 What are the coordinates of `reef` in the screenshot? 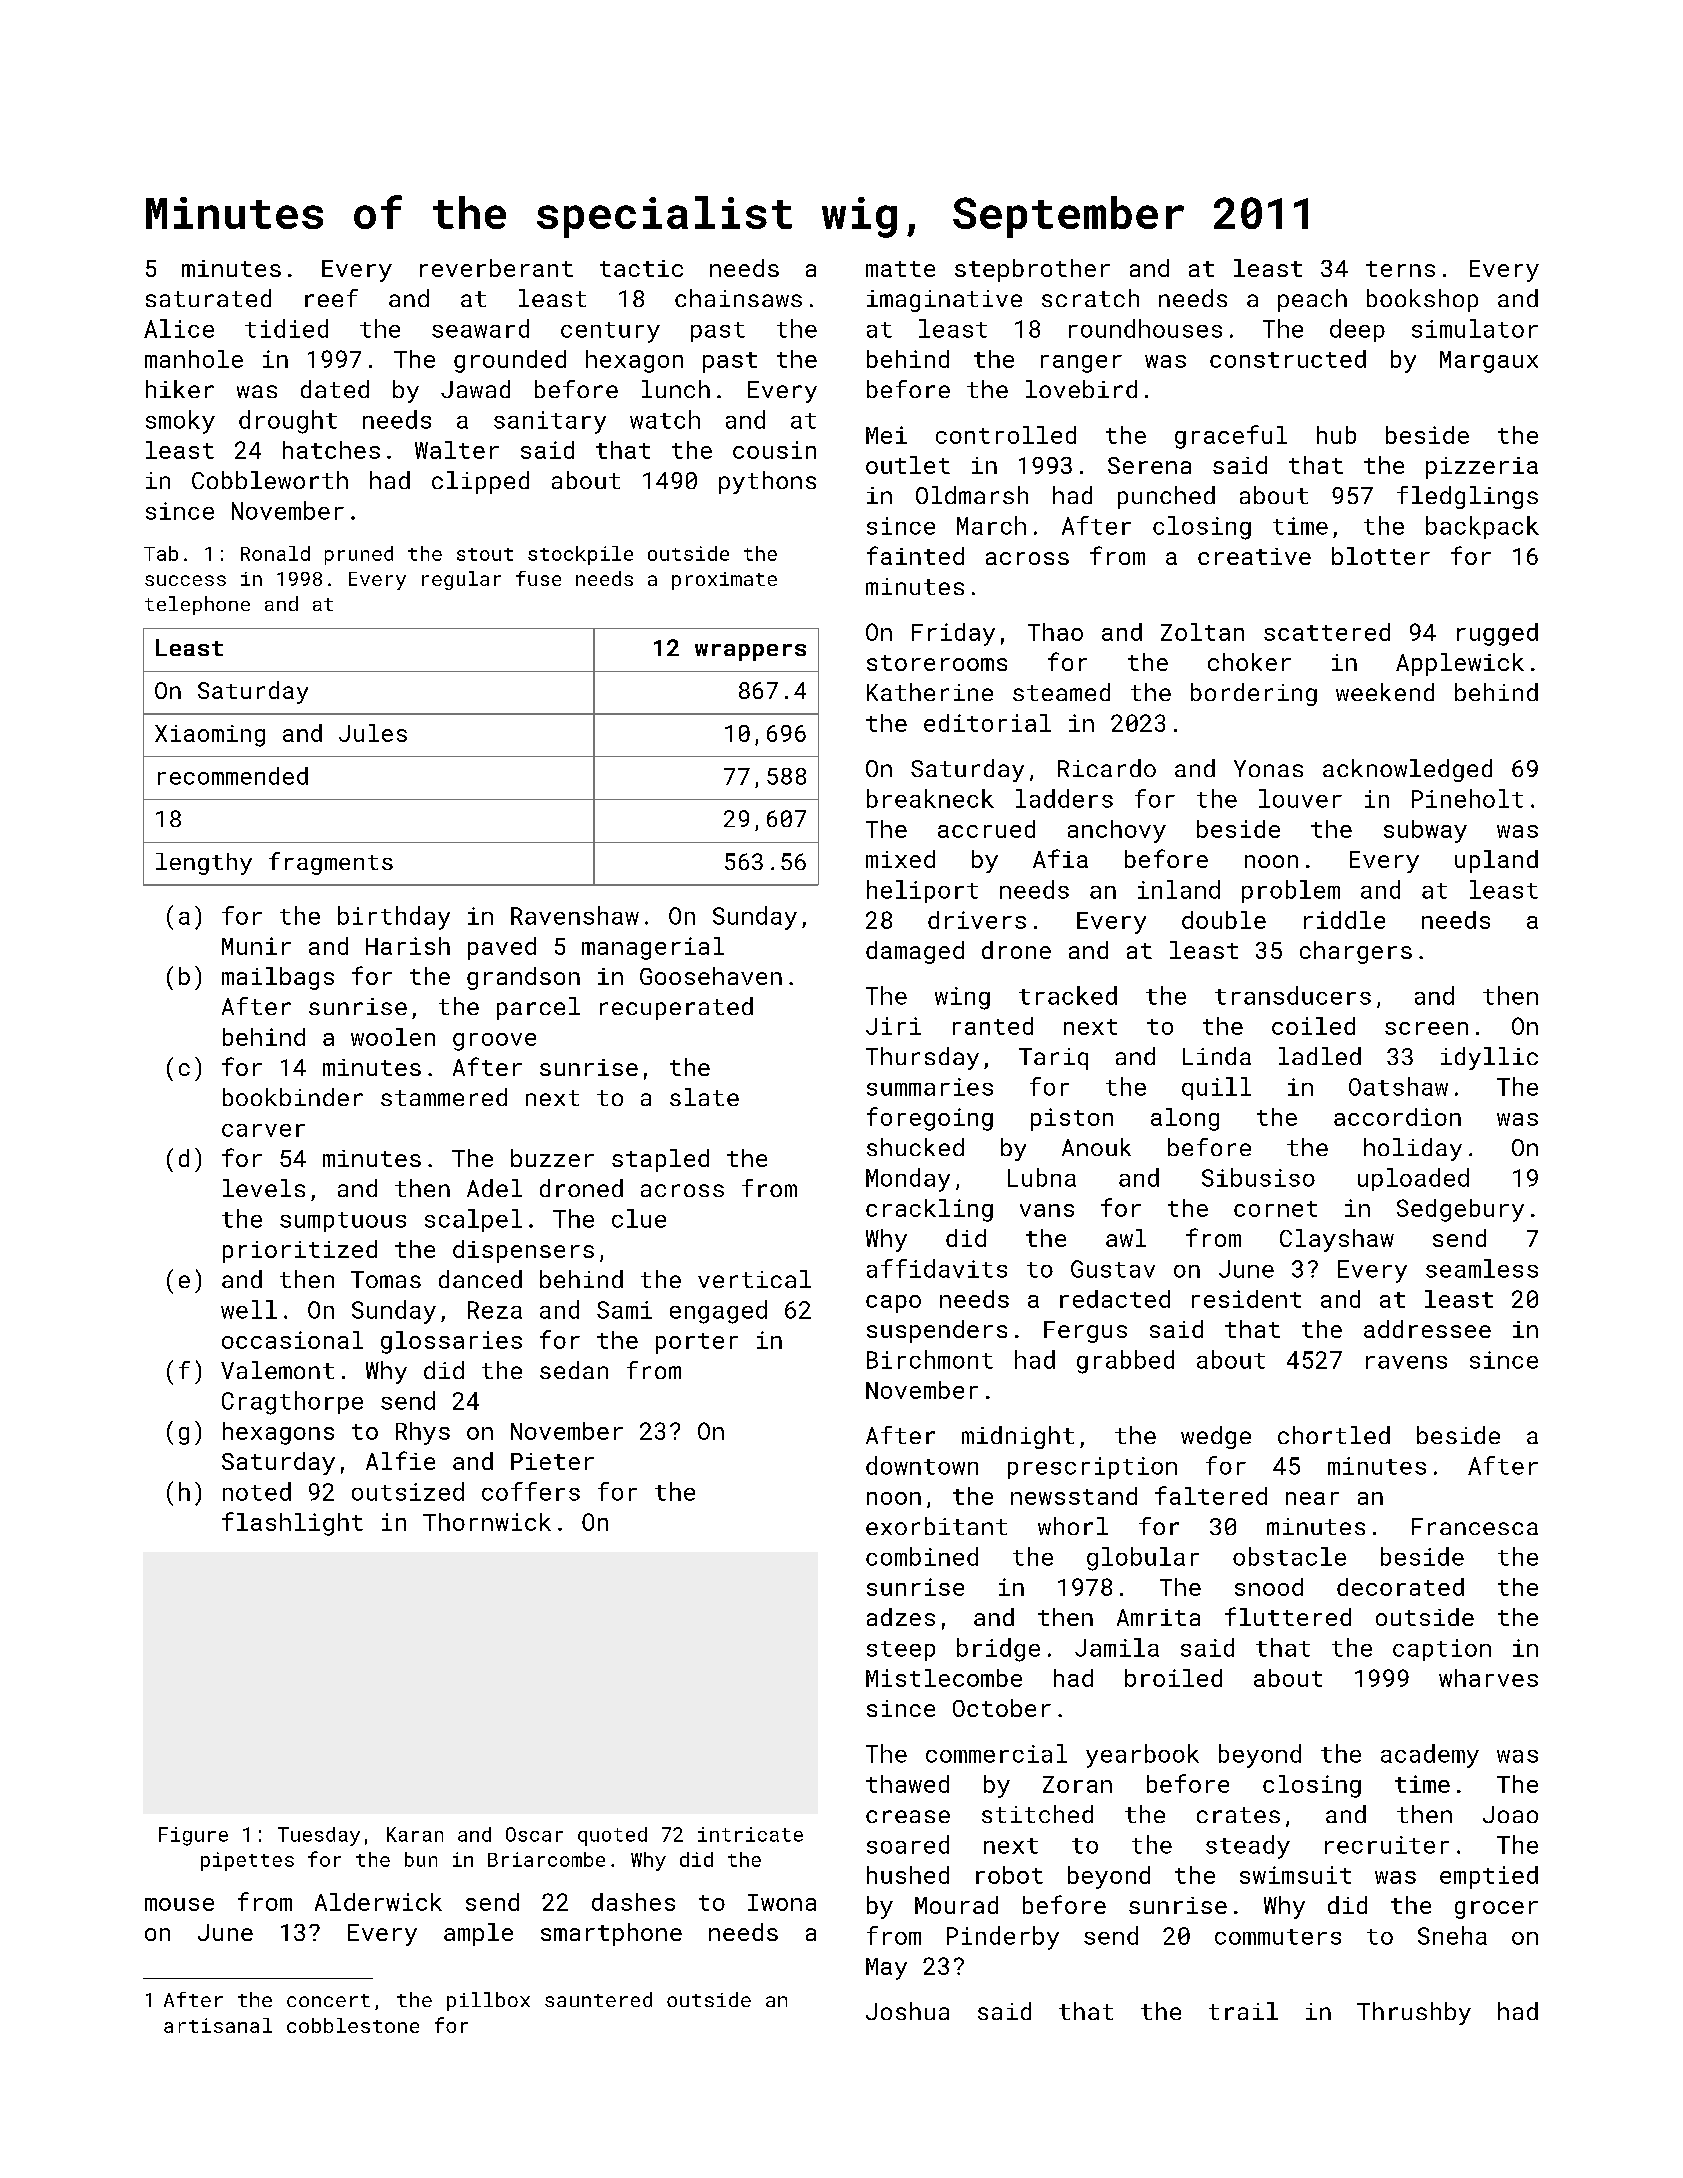 It's located at (331, 298).
